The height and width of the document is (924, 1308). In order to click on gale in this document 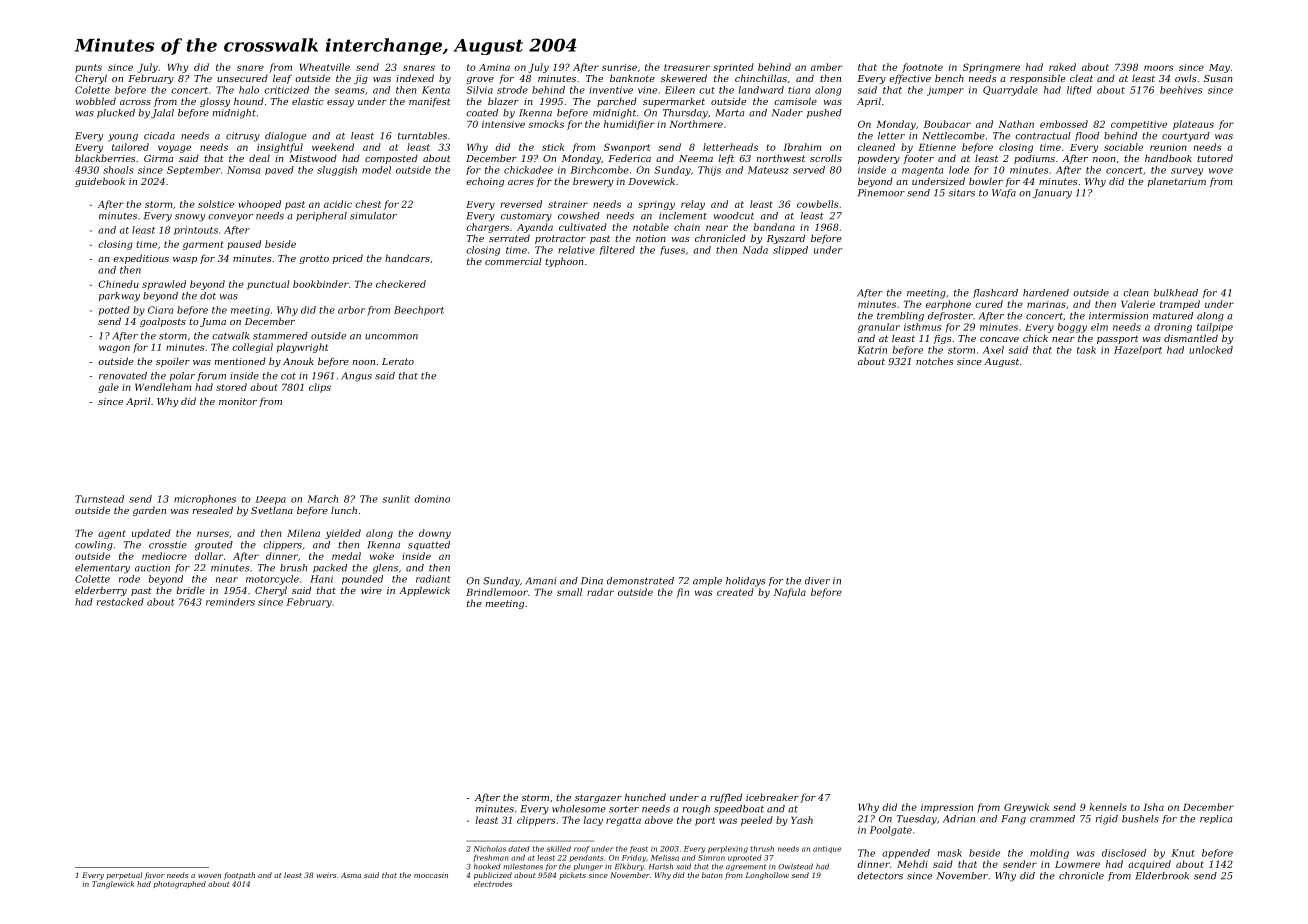, I will do `click(109, 388)`.
